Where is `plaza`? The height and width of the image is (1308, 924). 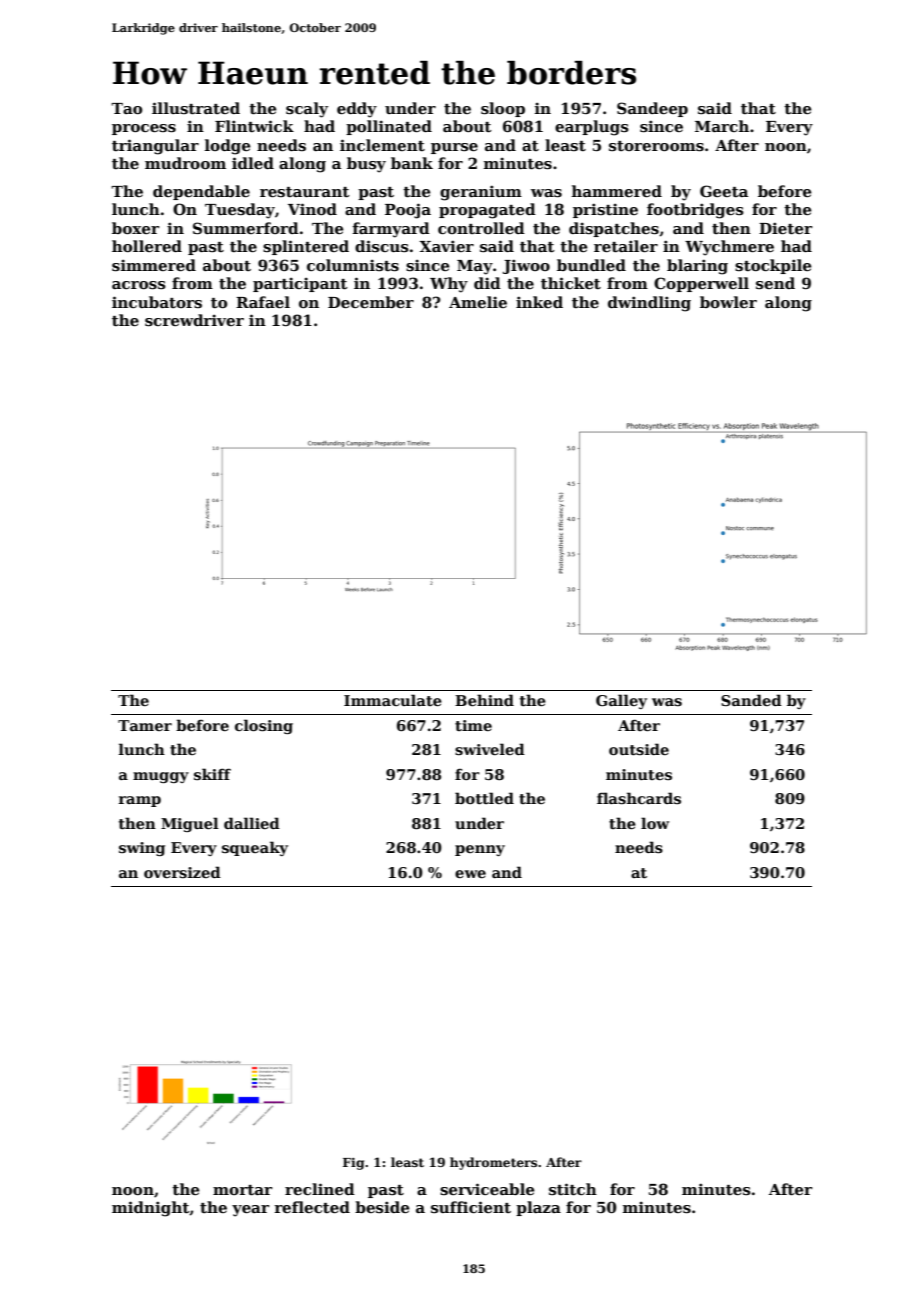 plaza is located at coordinates (538, 1208).
